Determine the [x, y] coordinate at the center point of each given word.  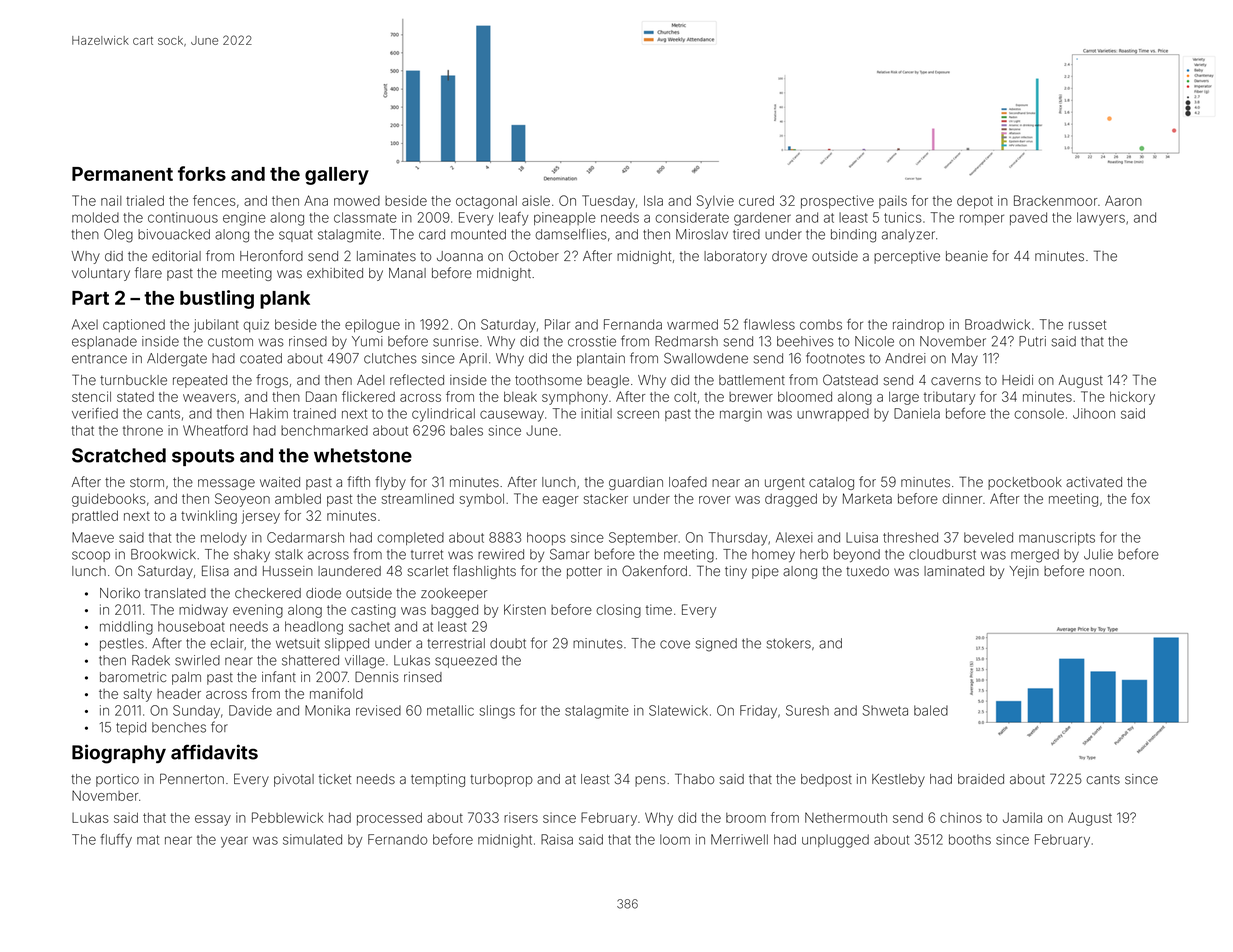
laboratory [735, 257]
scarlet [427, 571]
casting [373, 611]
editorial [176, 256]
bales [466, 430]
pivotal [294, 780]
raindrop [918, 325]
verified [95, 413]
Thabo [694, 778]
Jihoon [1094, 413]
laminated [954, 571]
